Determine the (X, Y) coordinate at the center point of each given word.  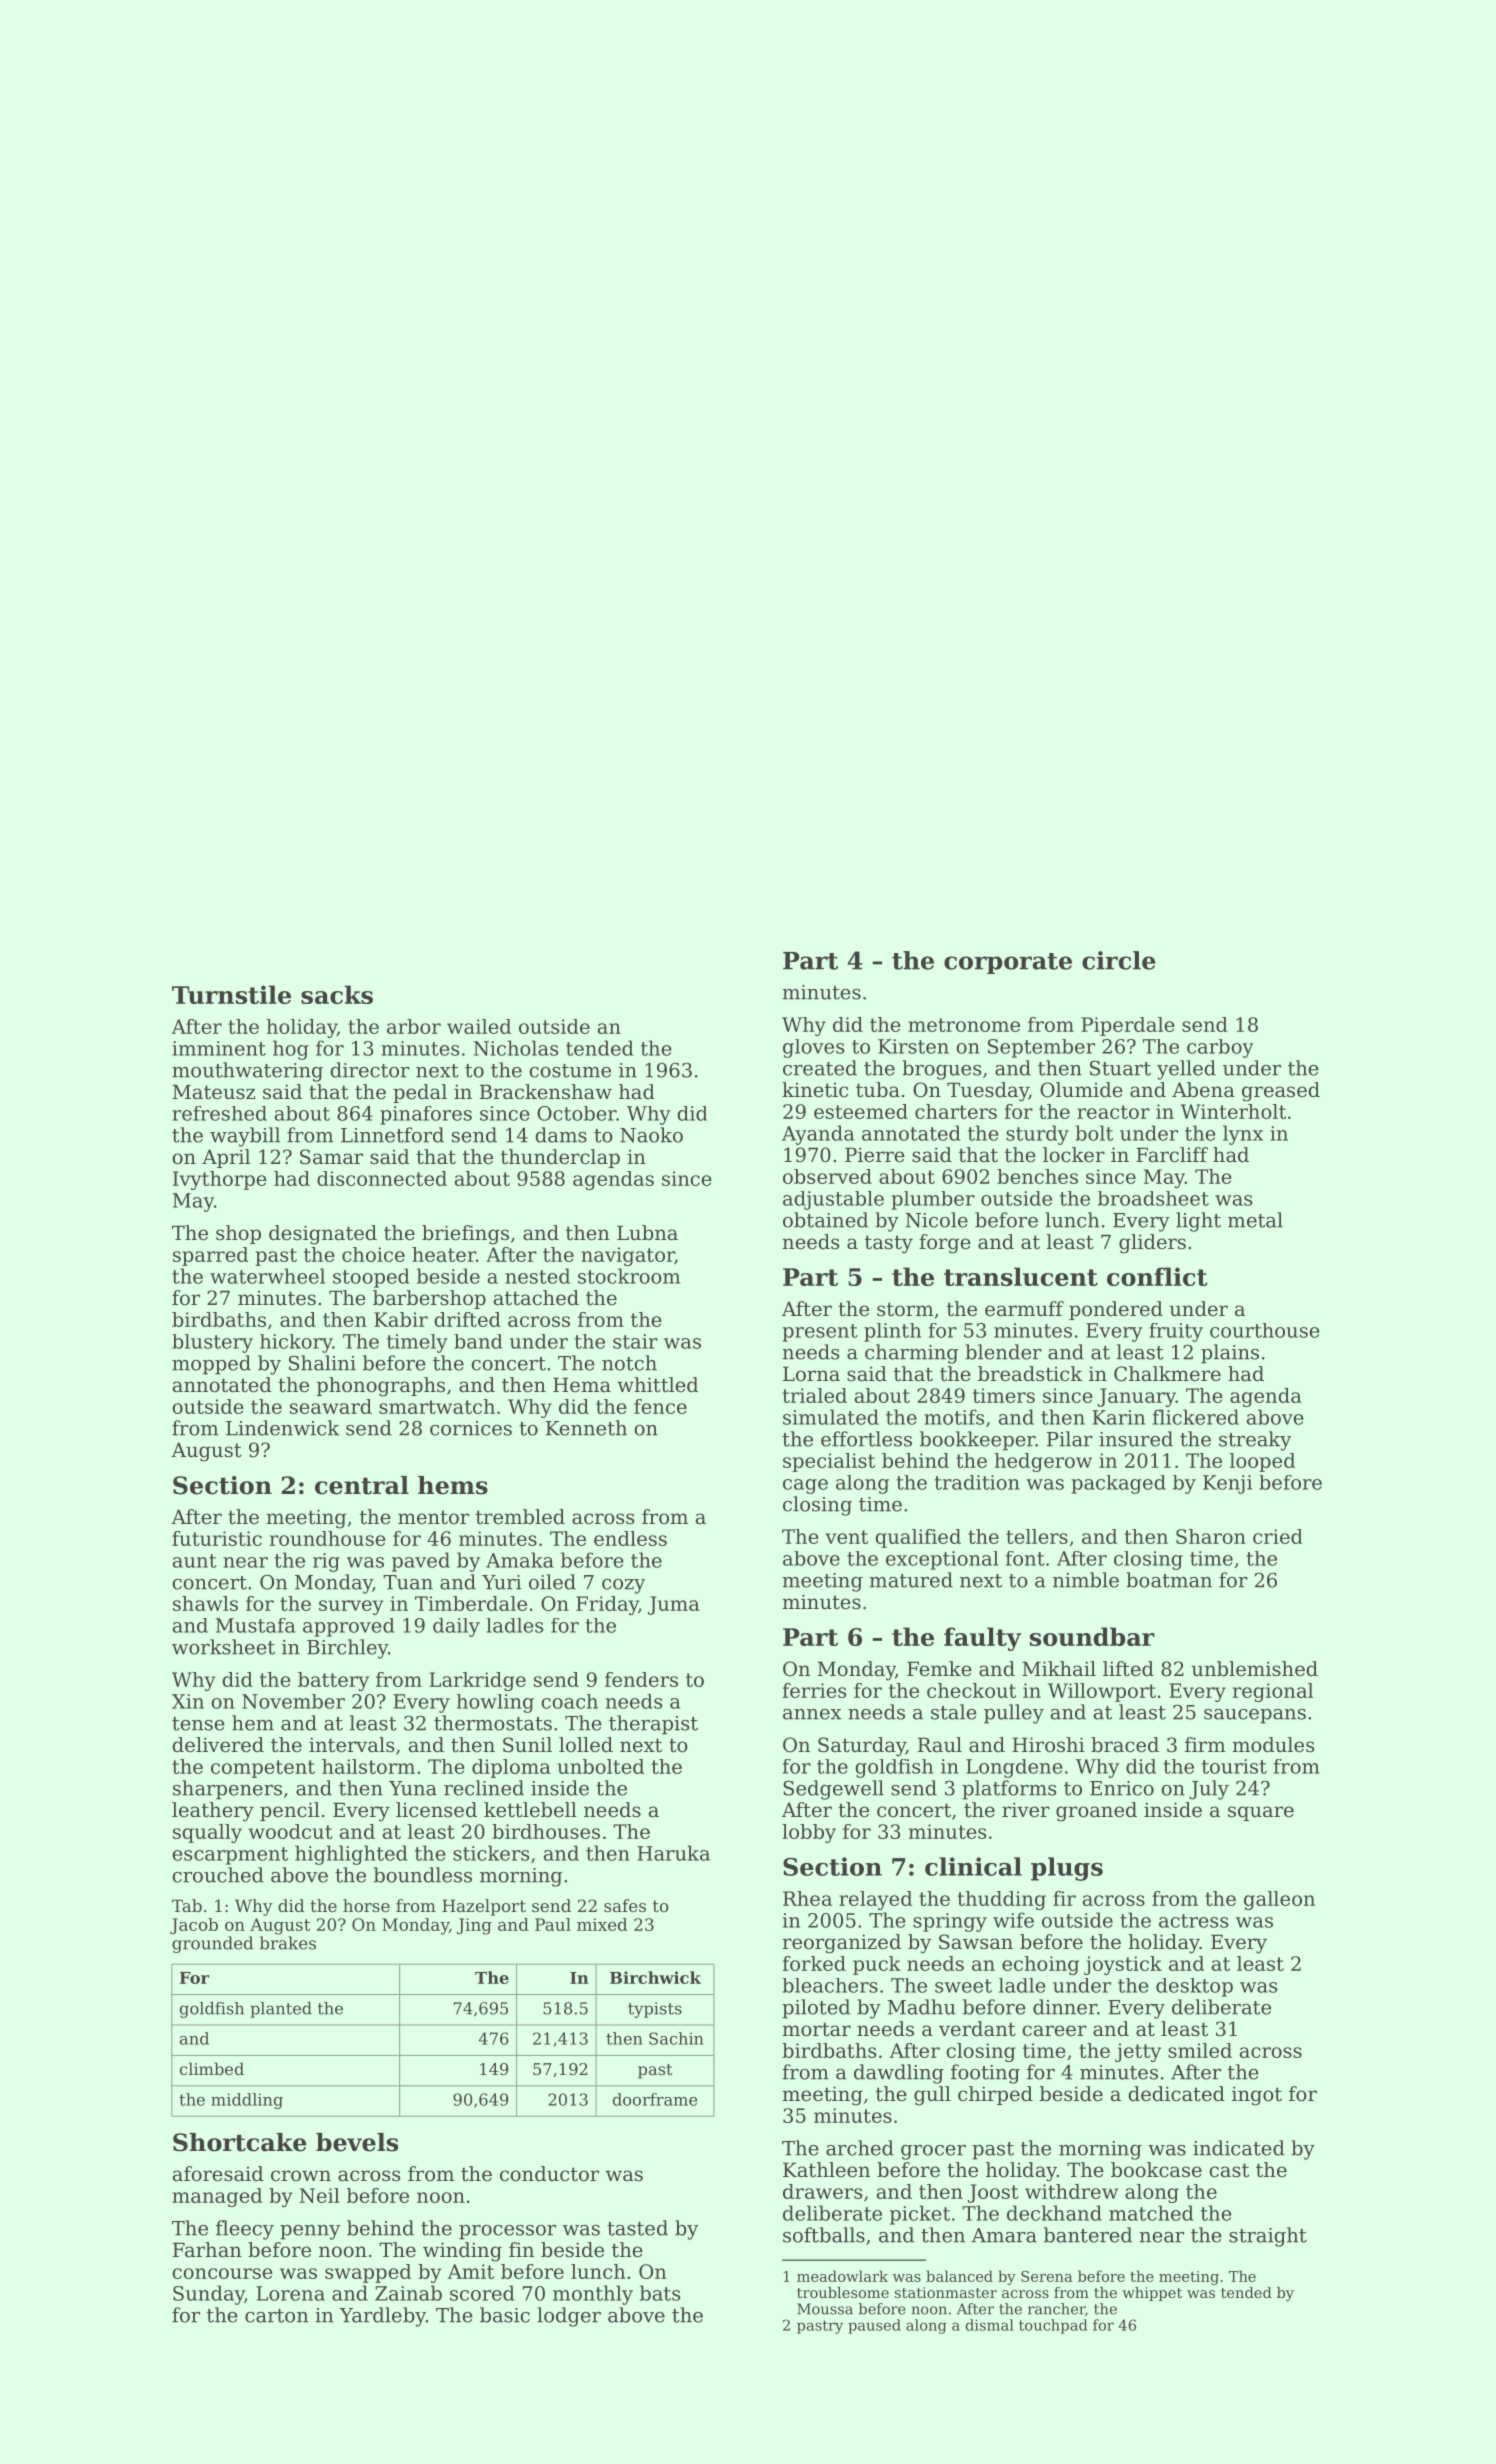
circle (1118, 960)
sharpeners (227, 1790)
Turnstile (231, 994)
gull (932, 2096)
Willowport (1102, 1692)
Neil (320, 2195)
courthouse (1265, 1330)
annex (812, 1714)
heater (444, 1254)
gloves (813, 1048)
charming (911, 1354)
